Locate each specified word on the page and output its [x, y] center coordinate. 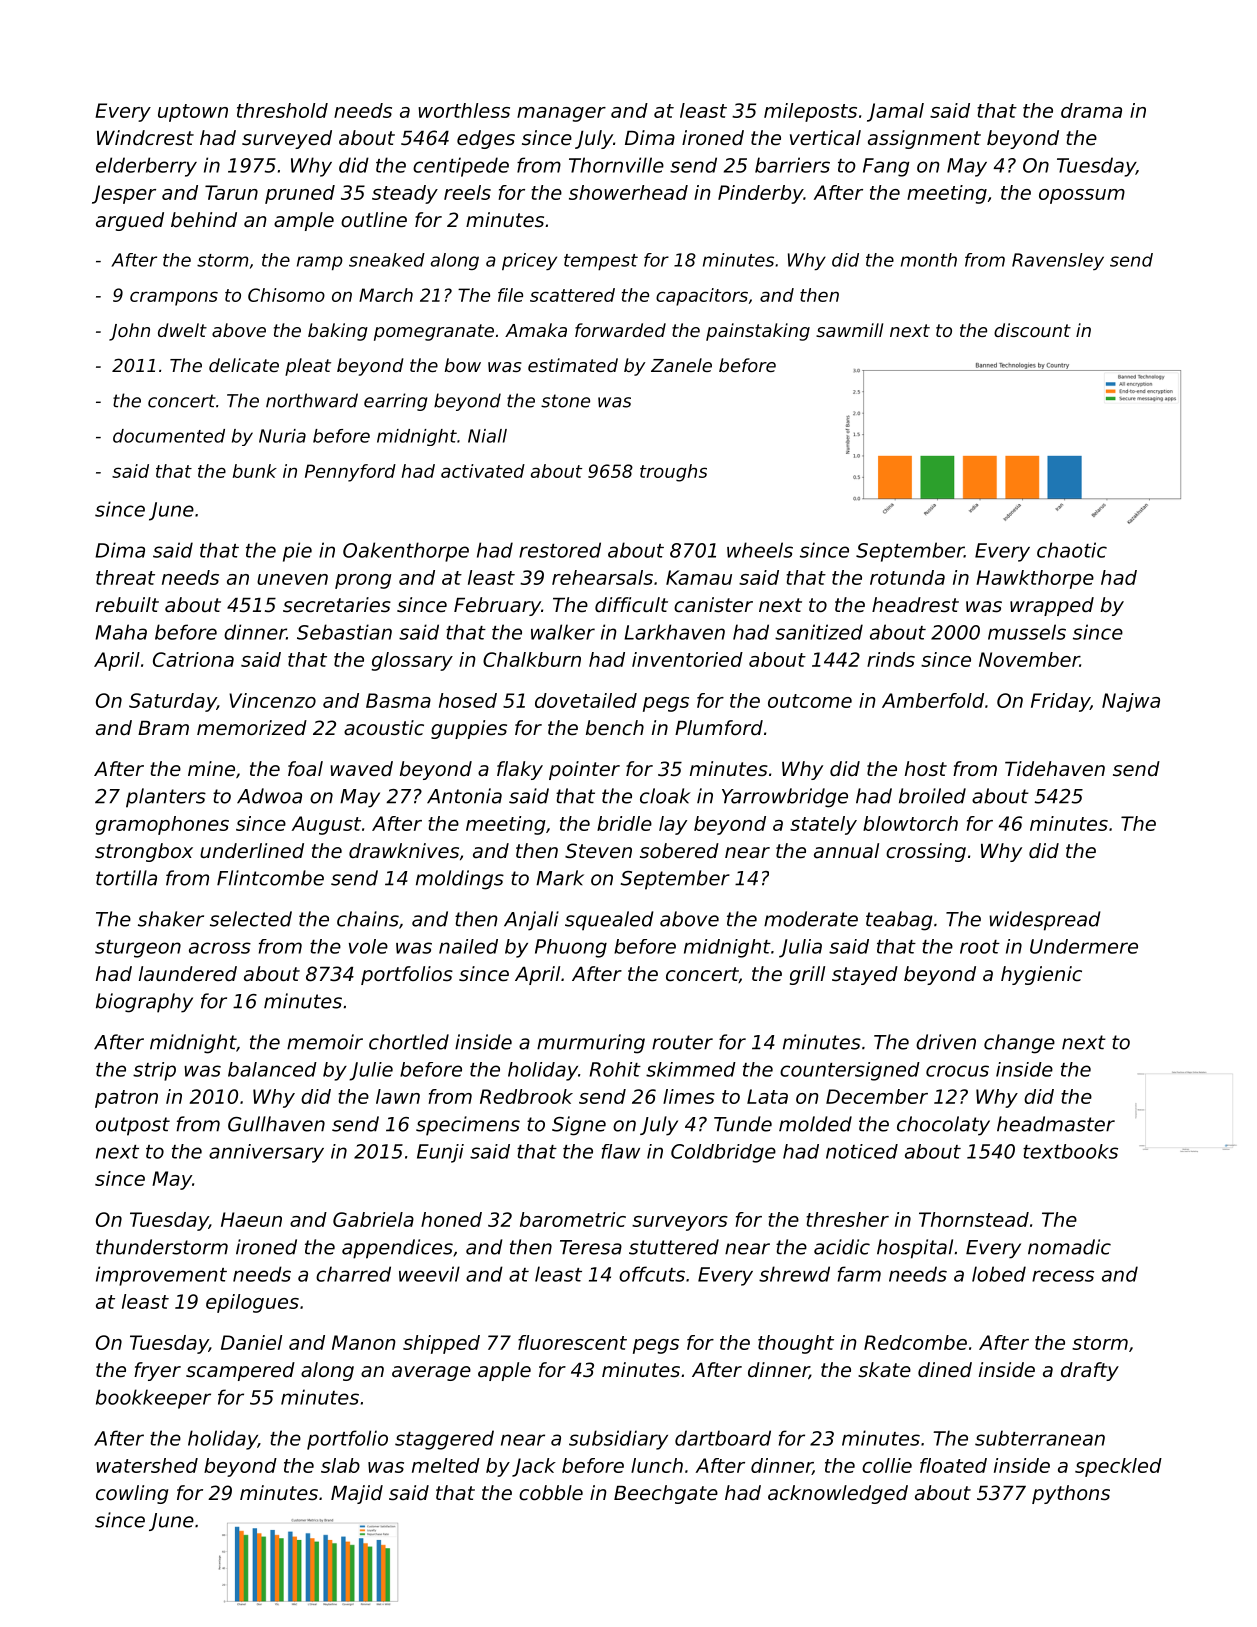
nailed [468, 946]
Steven [598, 851]
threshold [282, 110]
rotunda [907, 577]
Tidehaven [1055, 769]
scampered [240, 1371]
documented [169, 436]
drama [1091, 110]
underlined [252, 851]
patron [126, 1099]
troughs [673, 473]
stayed [865, 975]
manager [561, 114]
